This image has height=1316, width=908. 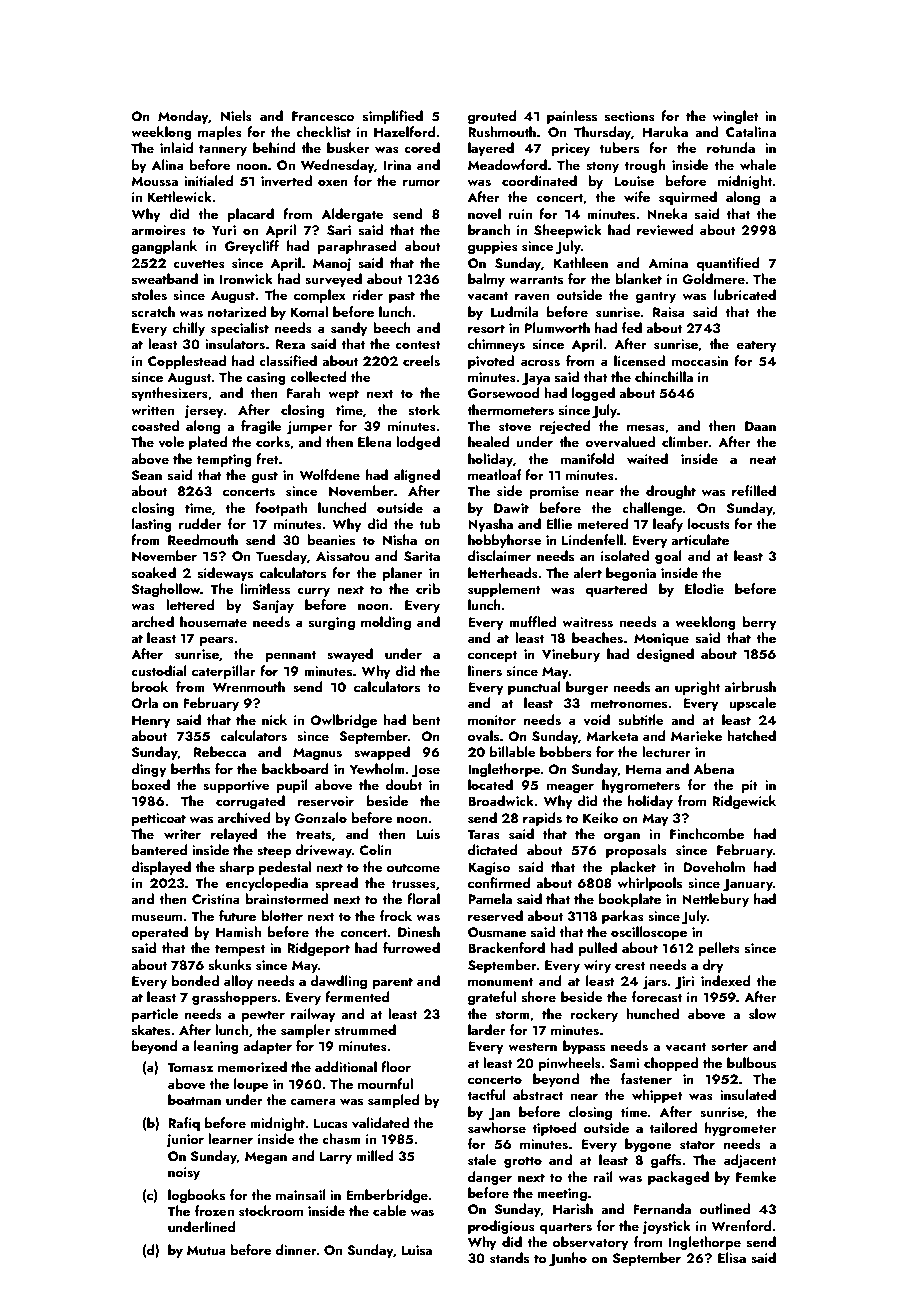 I want to click on Moussa, so click(x=155, y=181).
